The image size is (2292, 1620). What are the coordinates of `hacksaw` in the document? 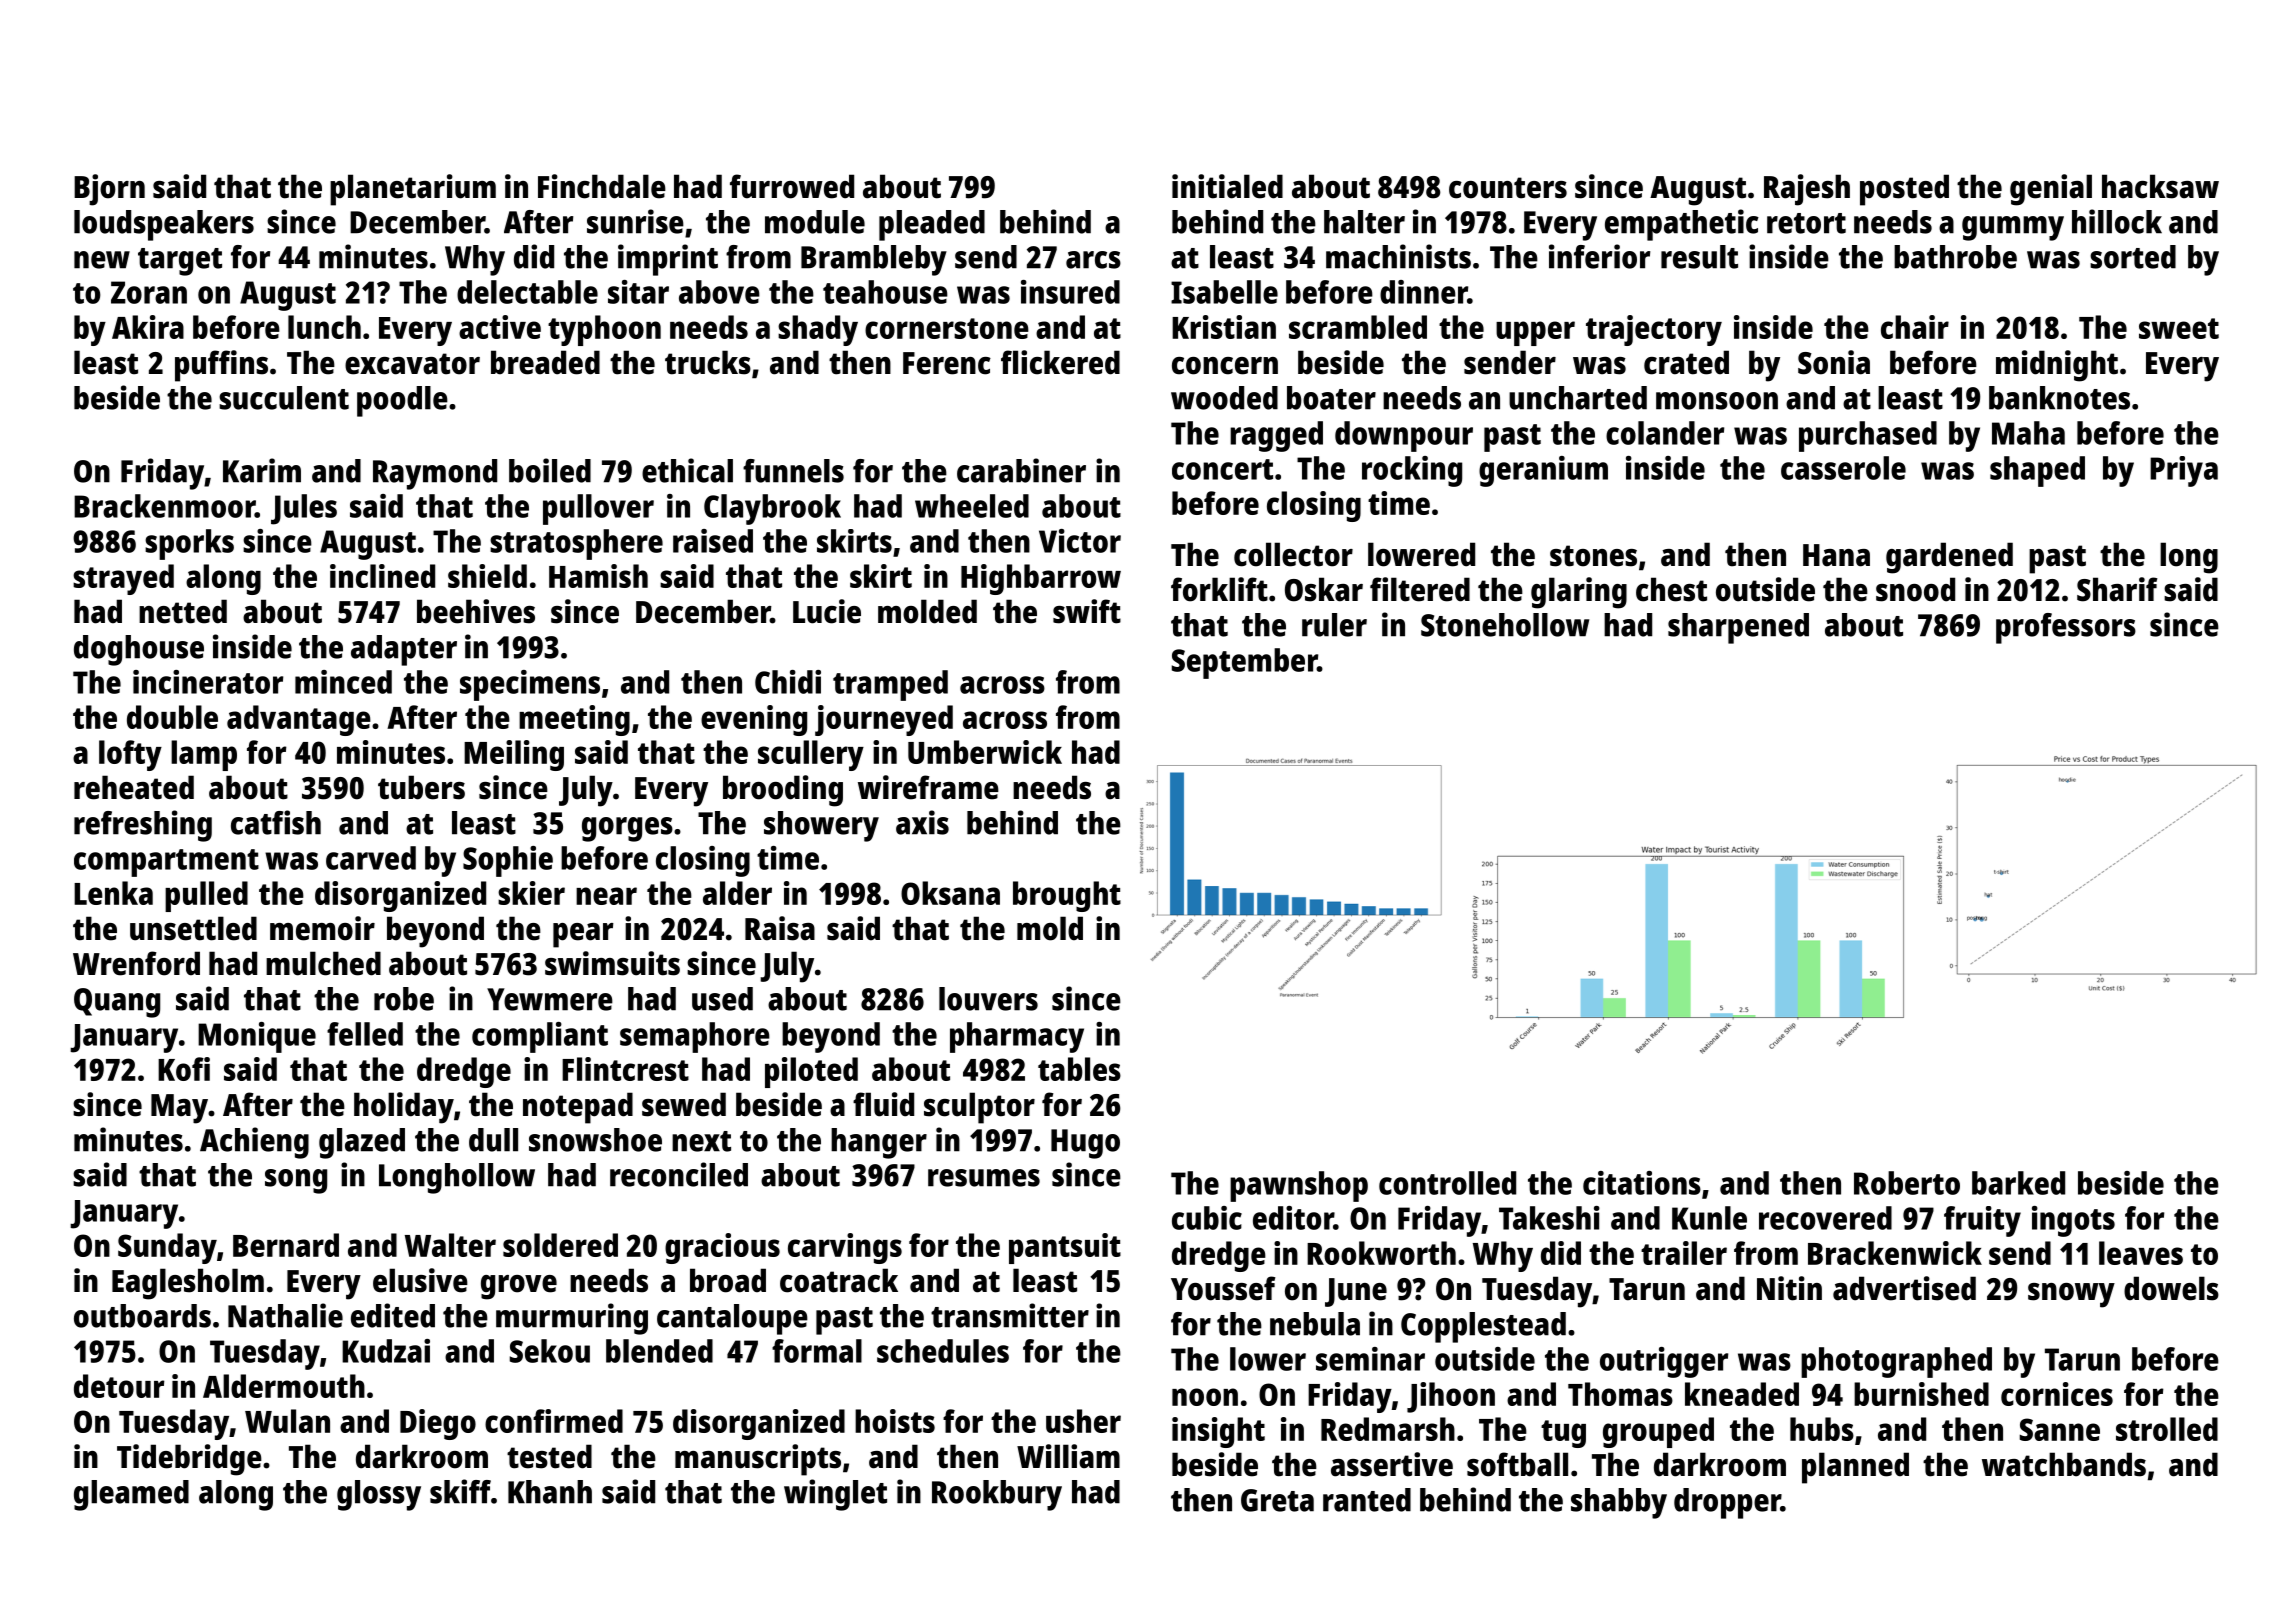 It's located at (2160, 186).
